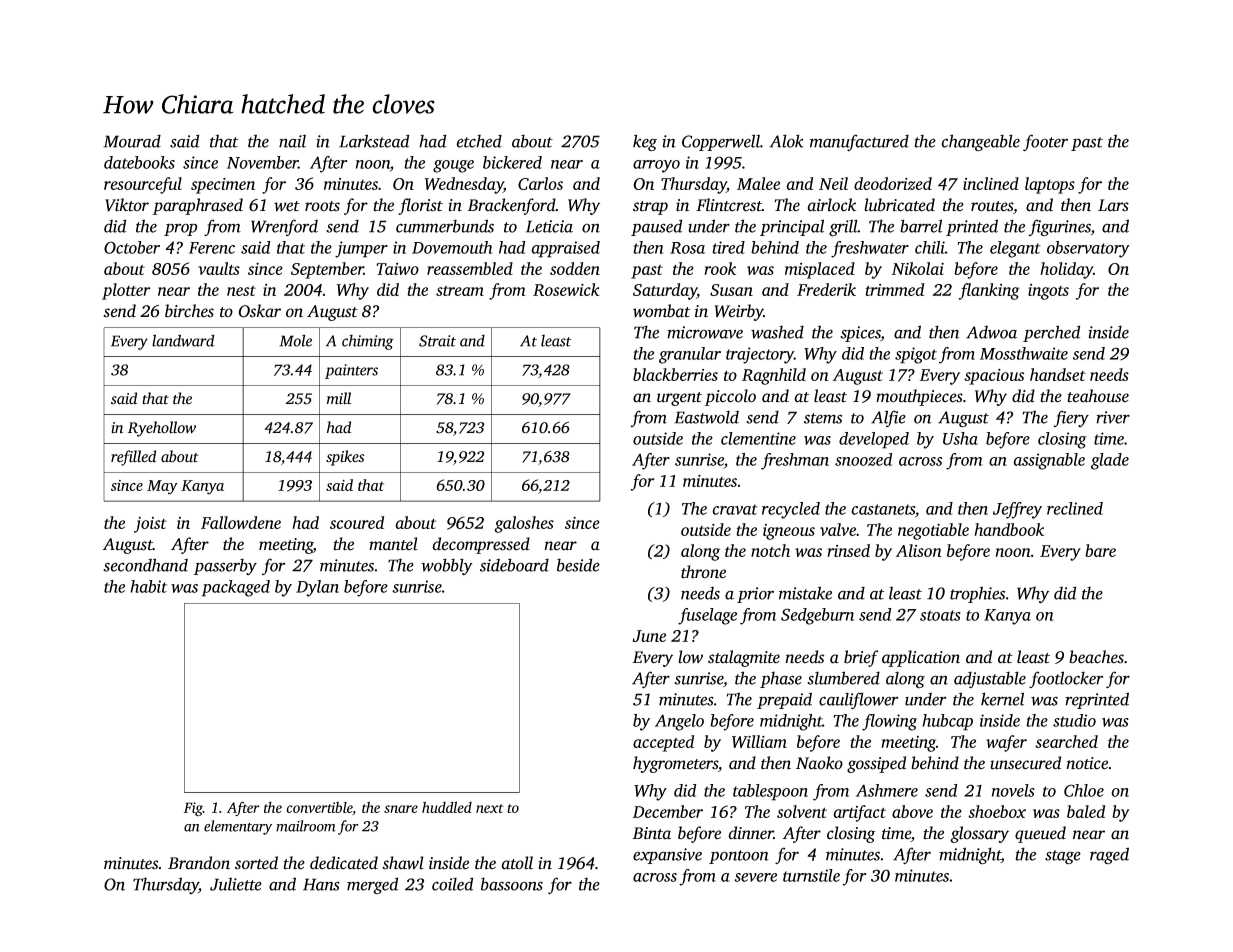 This image has width=1233, height=952. Describe the element at coordinates (132, 141) in the image. I see `Mourad` at that location.
